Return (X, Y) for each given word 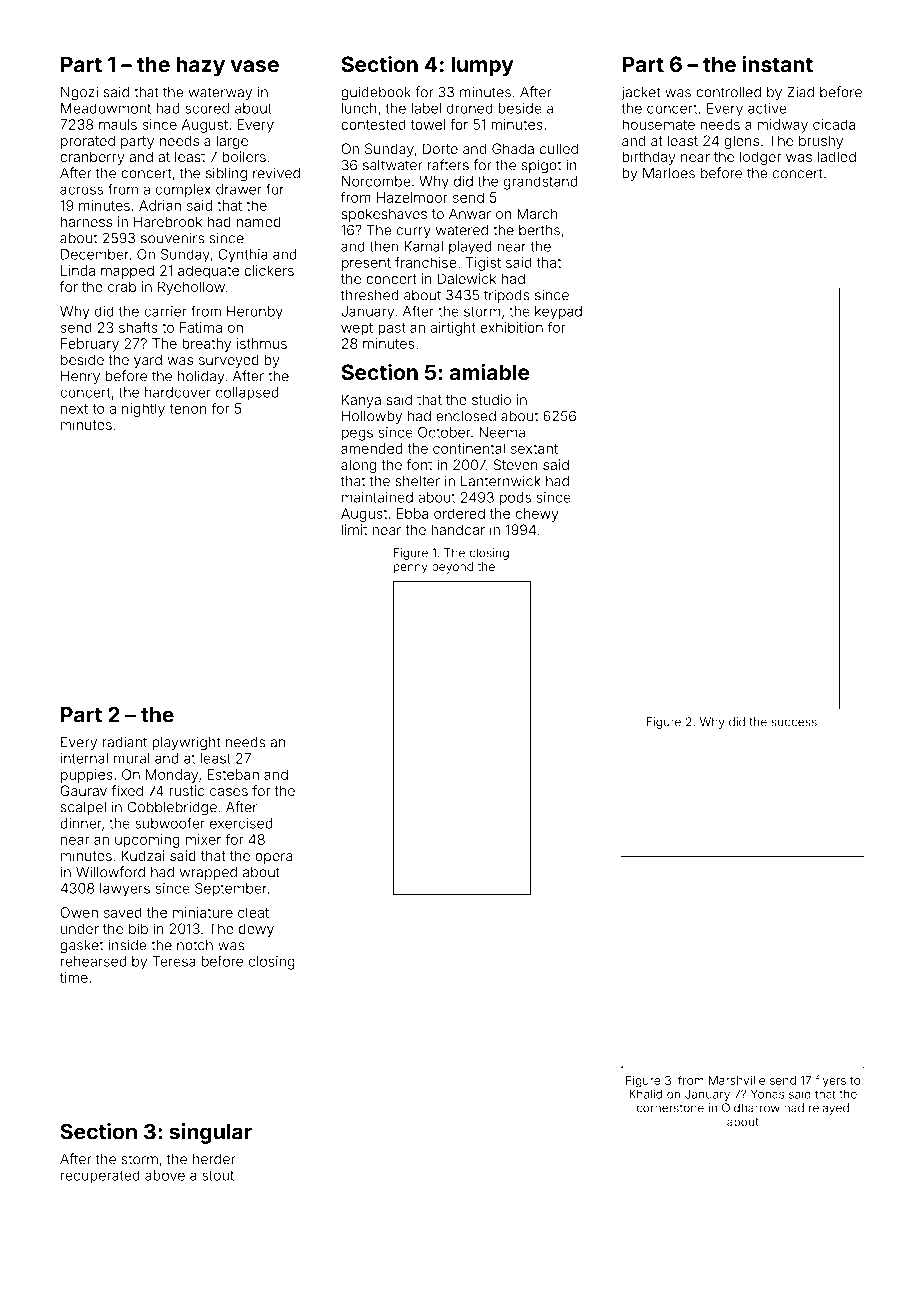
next (74, 409)
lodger (761, 158)
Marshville (737, 1080)
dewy (256, 930)
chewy (537, 515)
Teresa (174, 961)
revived (276, 173)
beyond (452, 568)
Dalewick (467, 278)
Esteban (233, 774)
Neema (502, 432)
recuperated (100, 1177)
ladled (836, 156)
